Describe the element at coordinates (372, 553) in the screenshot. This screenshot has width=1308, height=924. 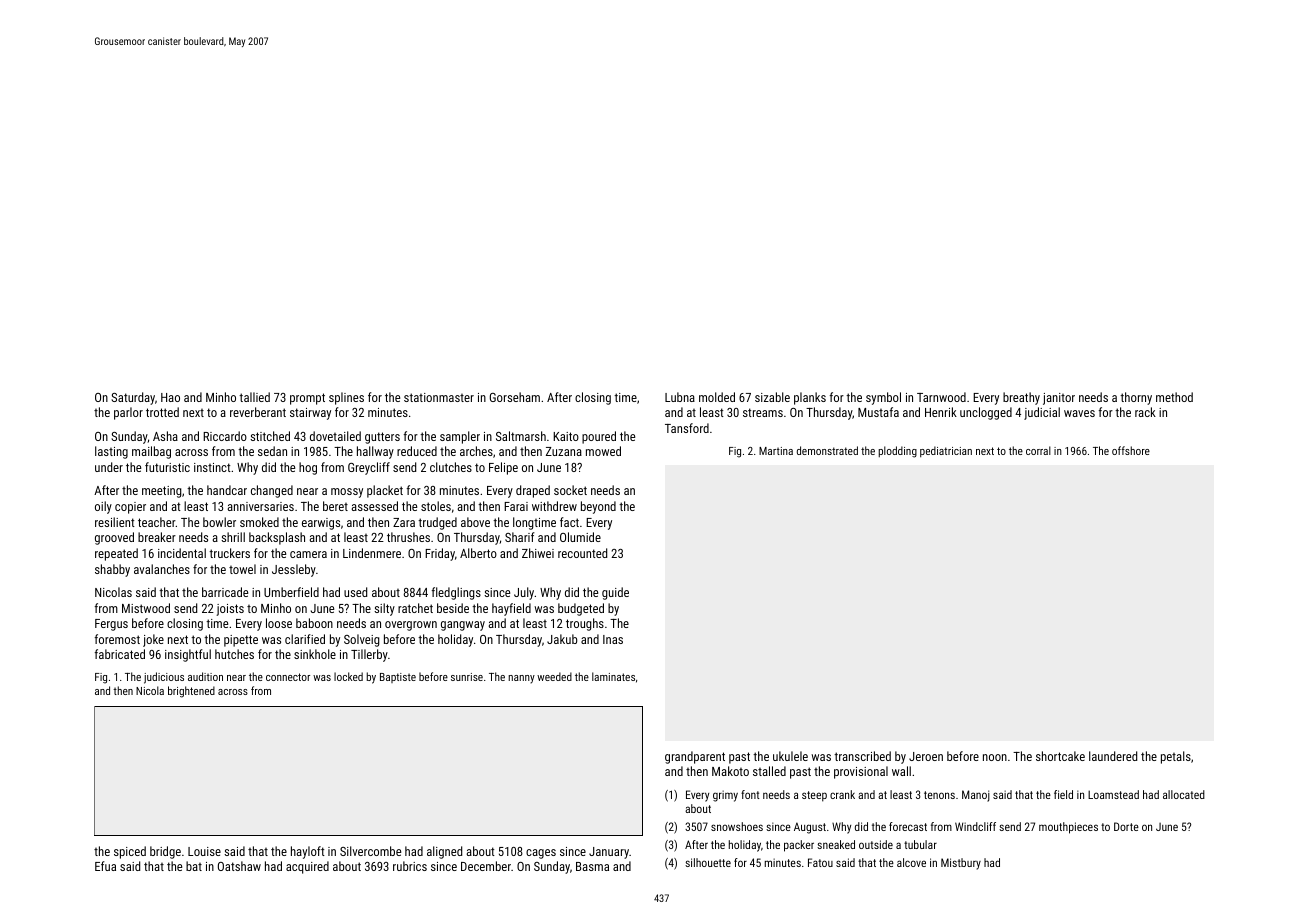
I see `Lindenmere` at that location.
